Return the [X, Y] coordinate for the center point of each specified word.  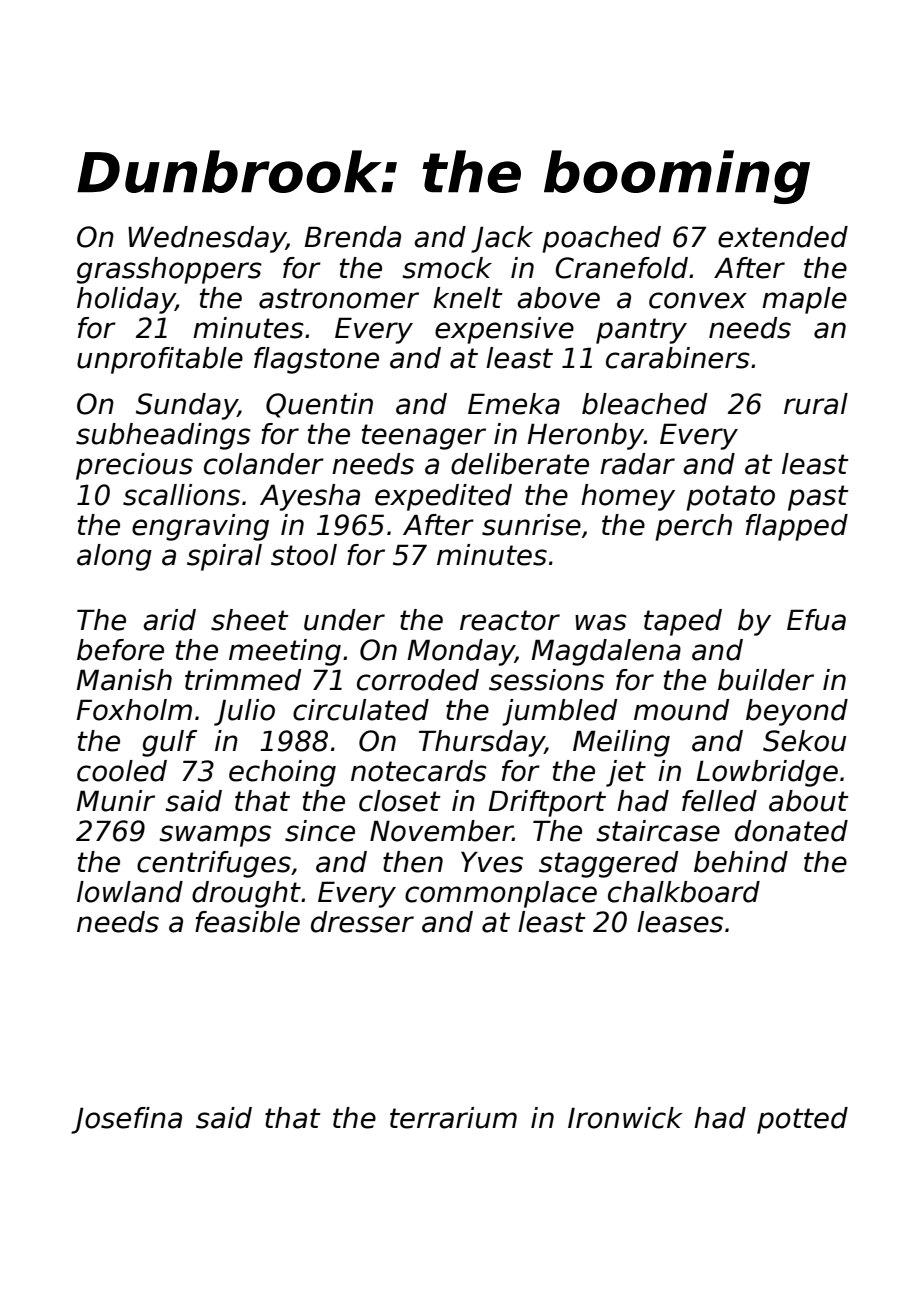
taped [683, 622]
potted [802, 1120]
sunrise [531, 525]
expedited [443, 497]
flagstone [316, 360]
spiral [224, 557]
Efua [816, 620]
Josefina [126, 1120]
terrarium [453, 1118]
